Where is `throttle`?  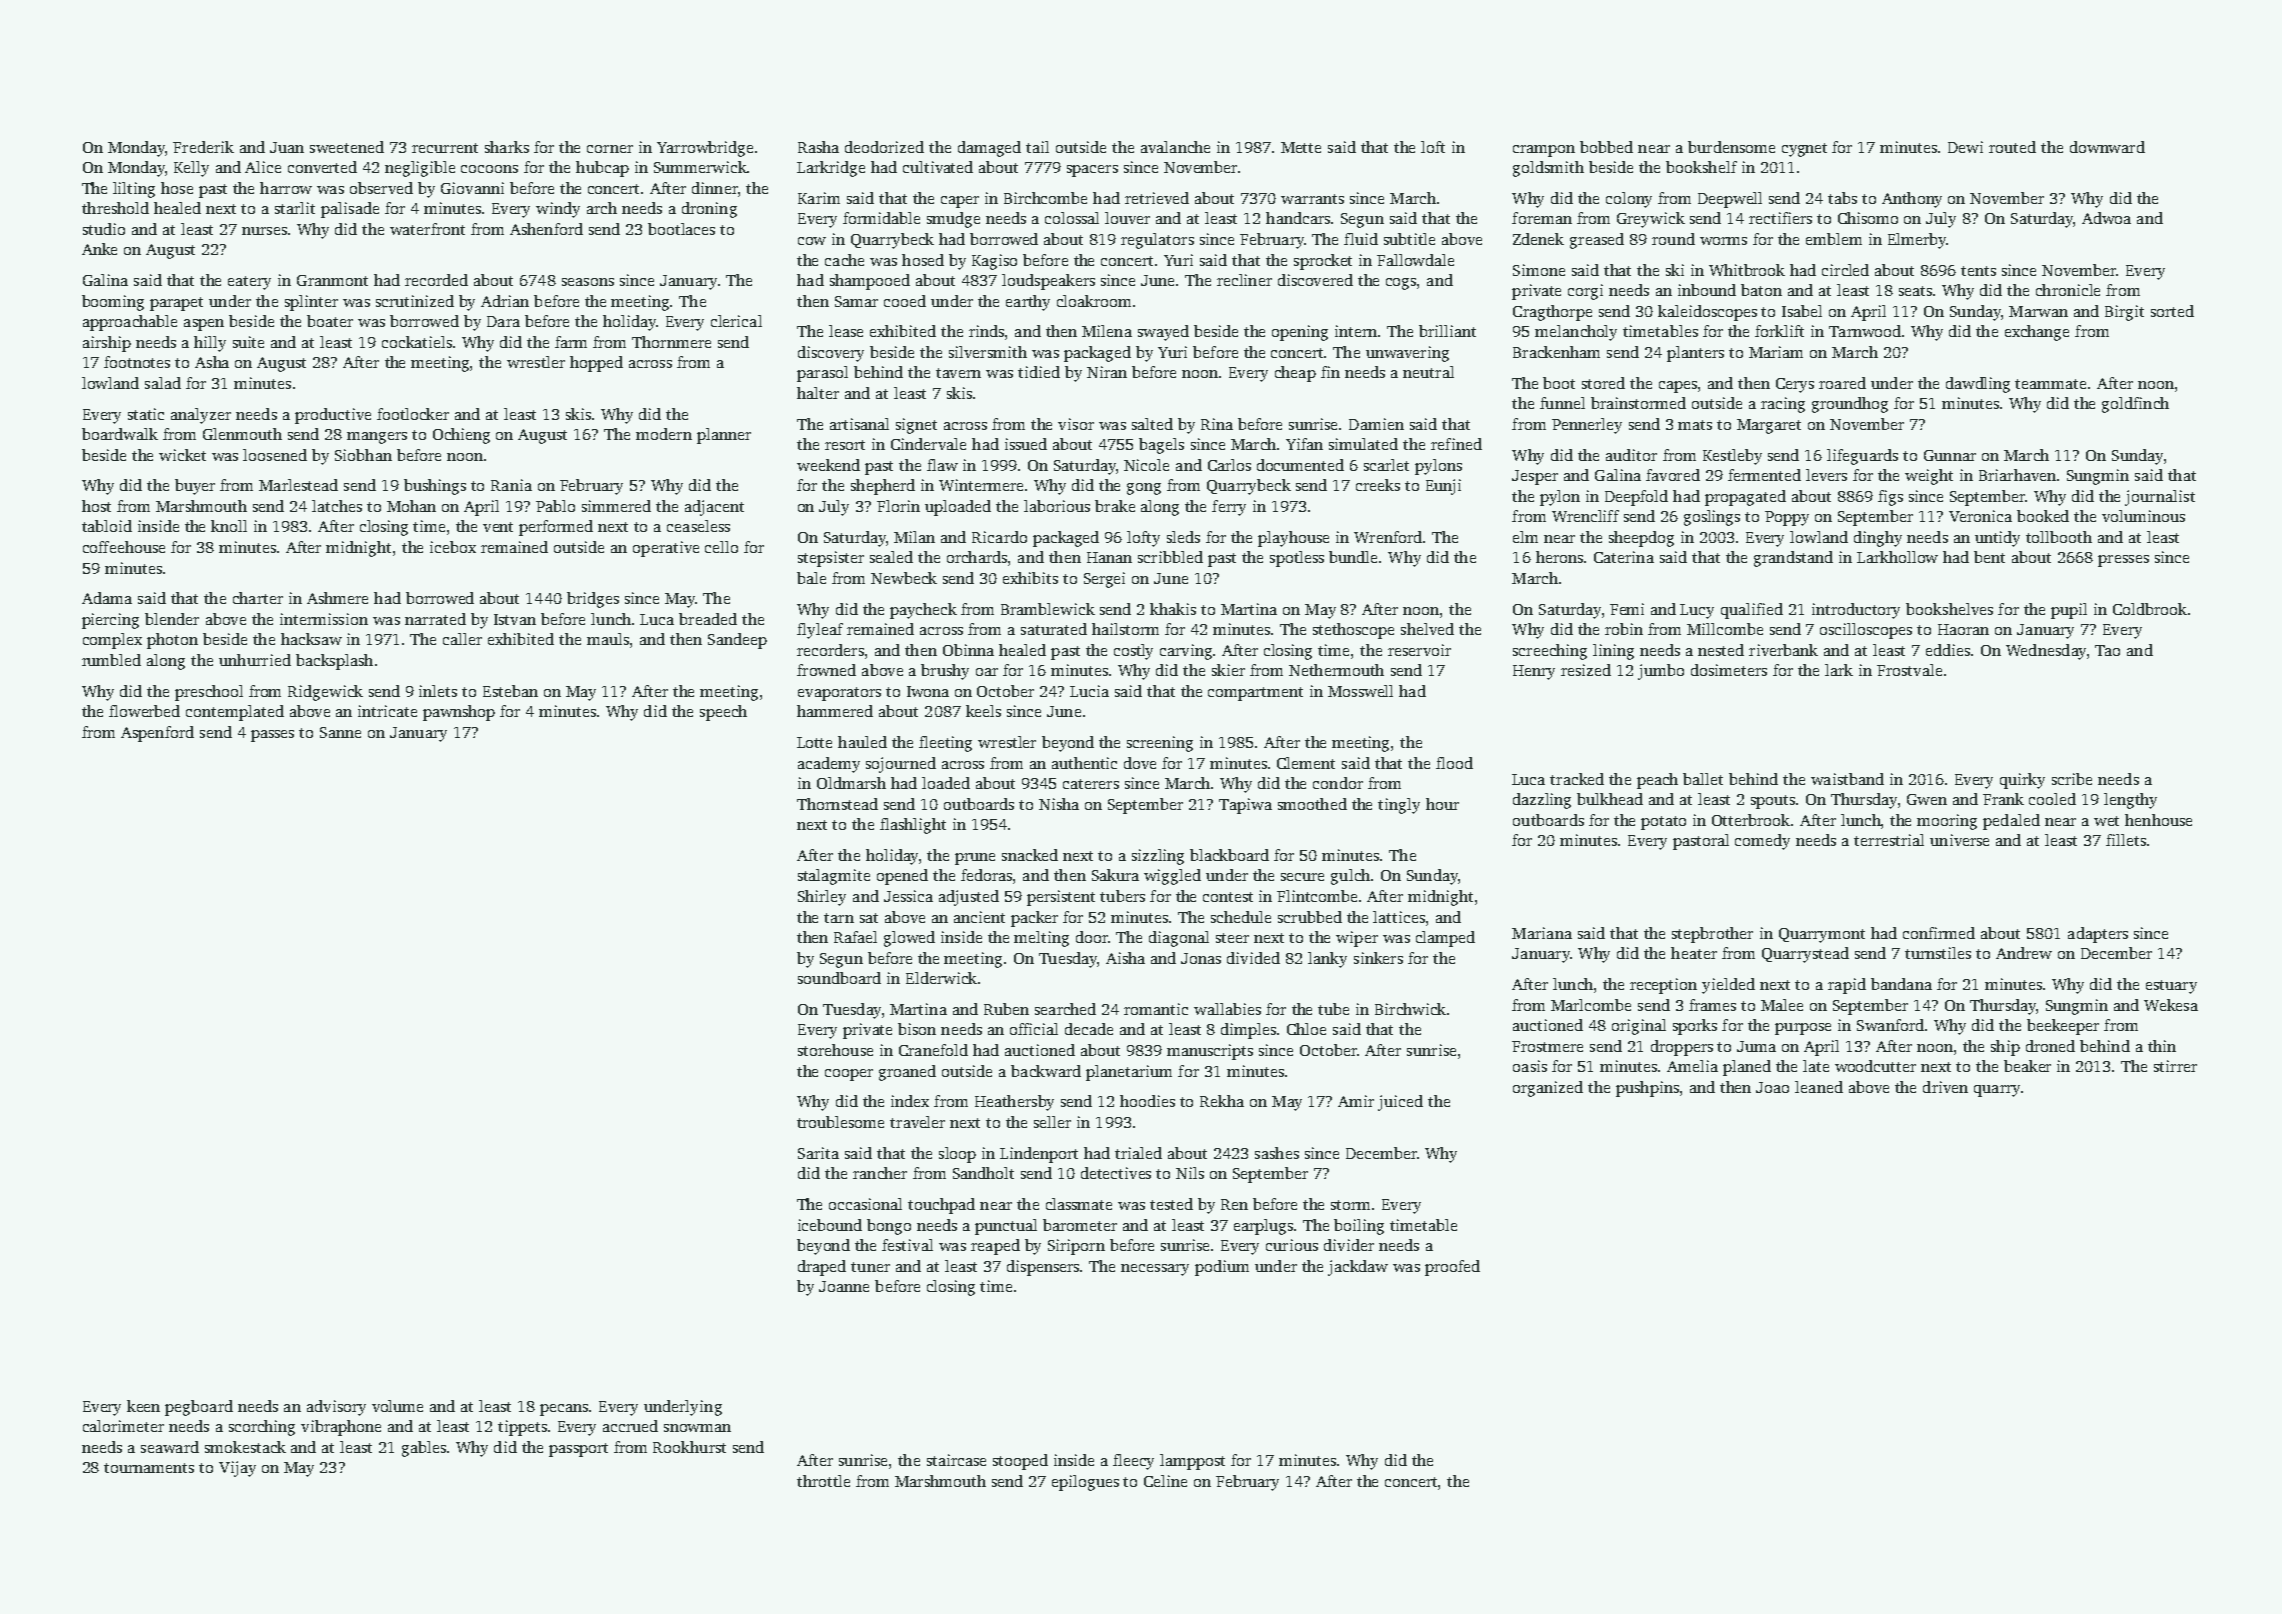 throttle is located at coordinates (823, 1481).
